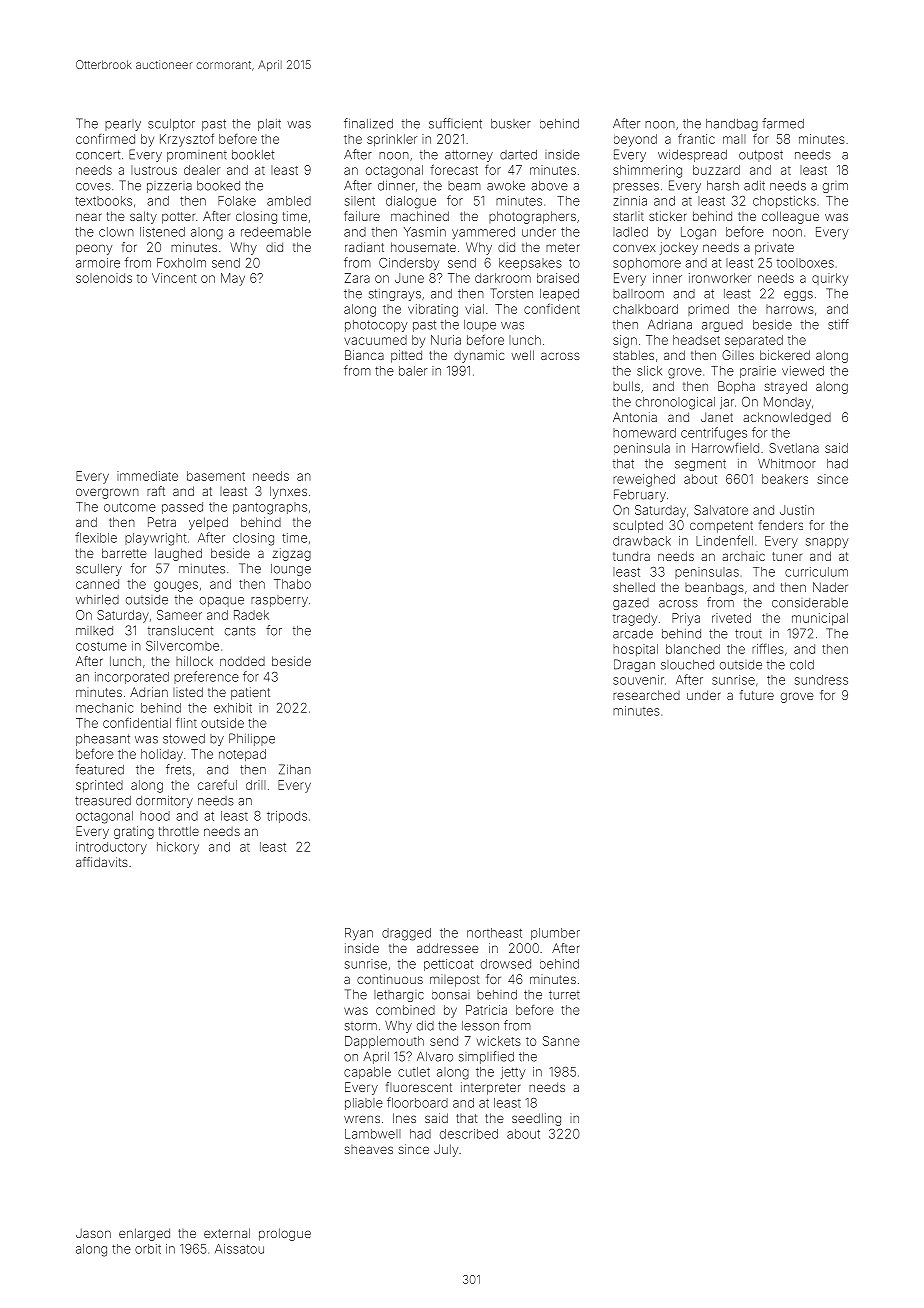  Describe the element at coordinates (536, 1119) in the screenshot. I see `seedling` at that location.
